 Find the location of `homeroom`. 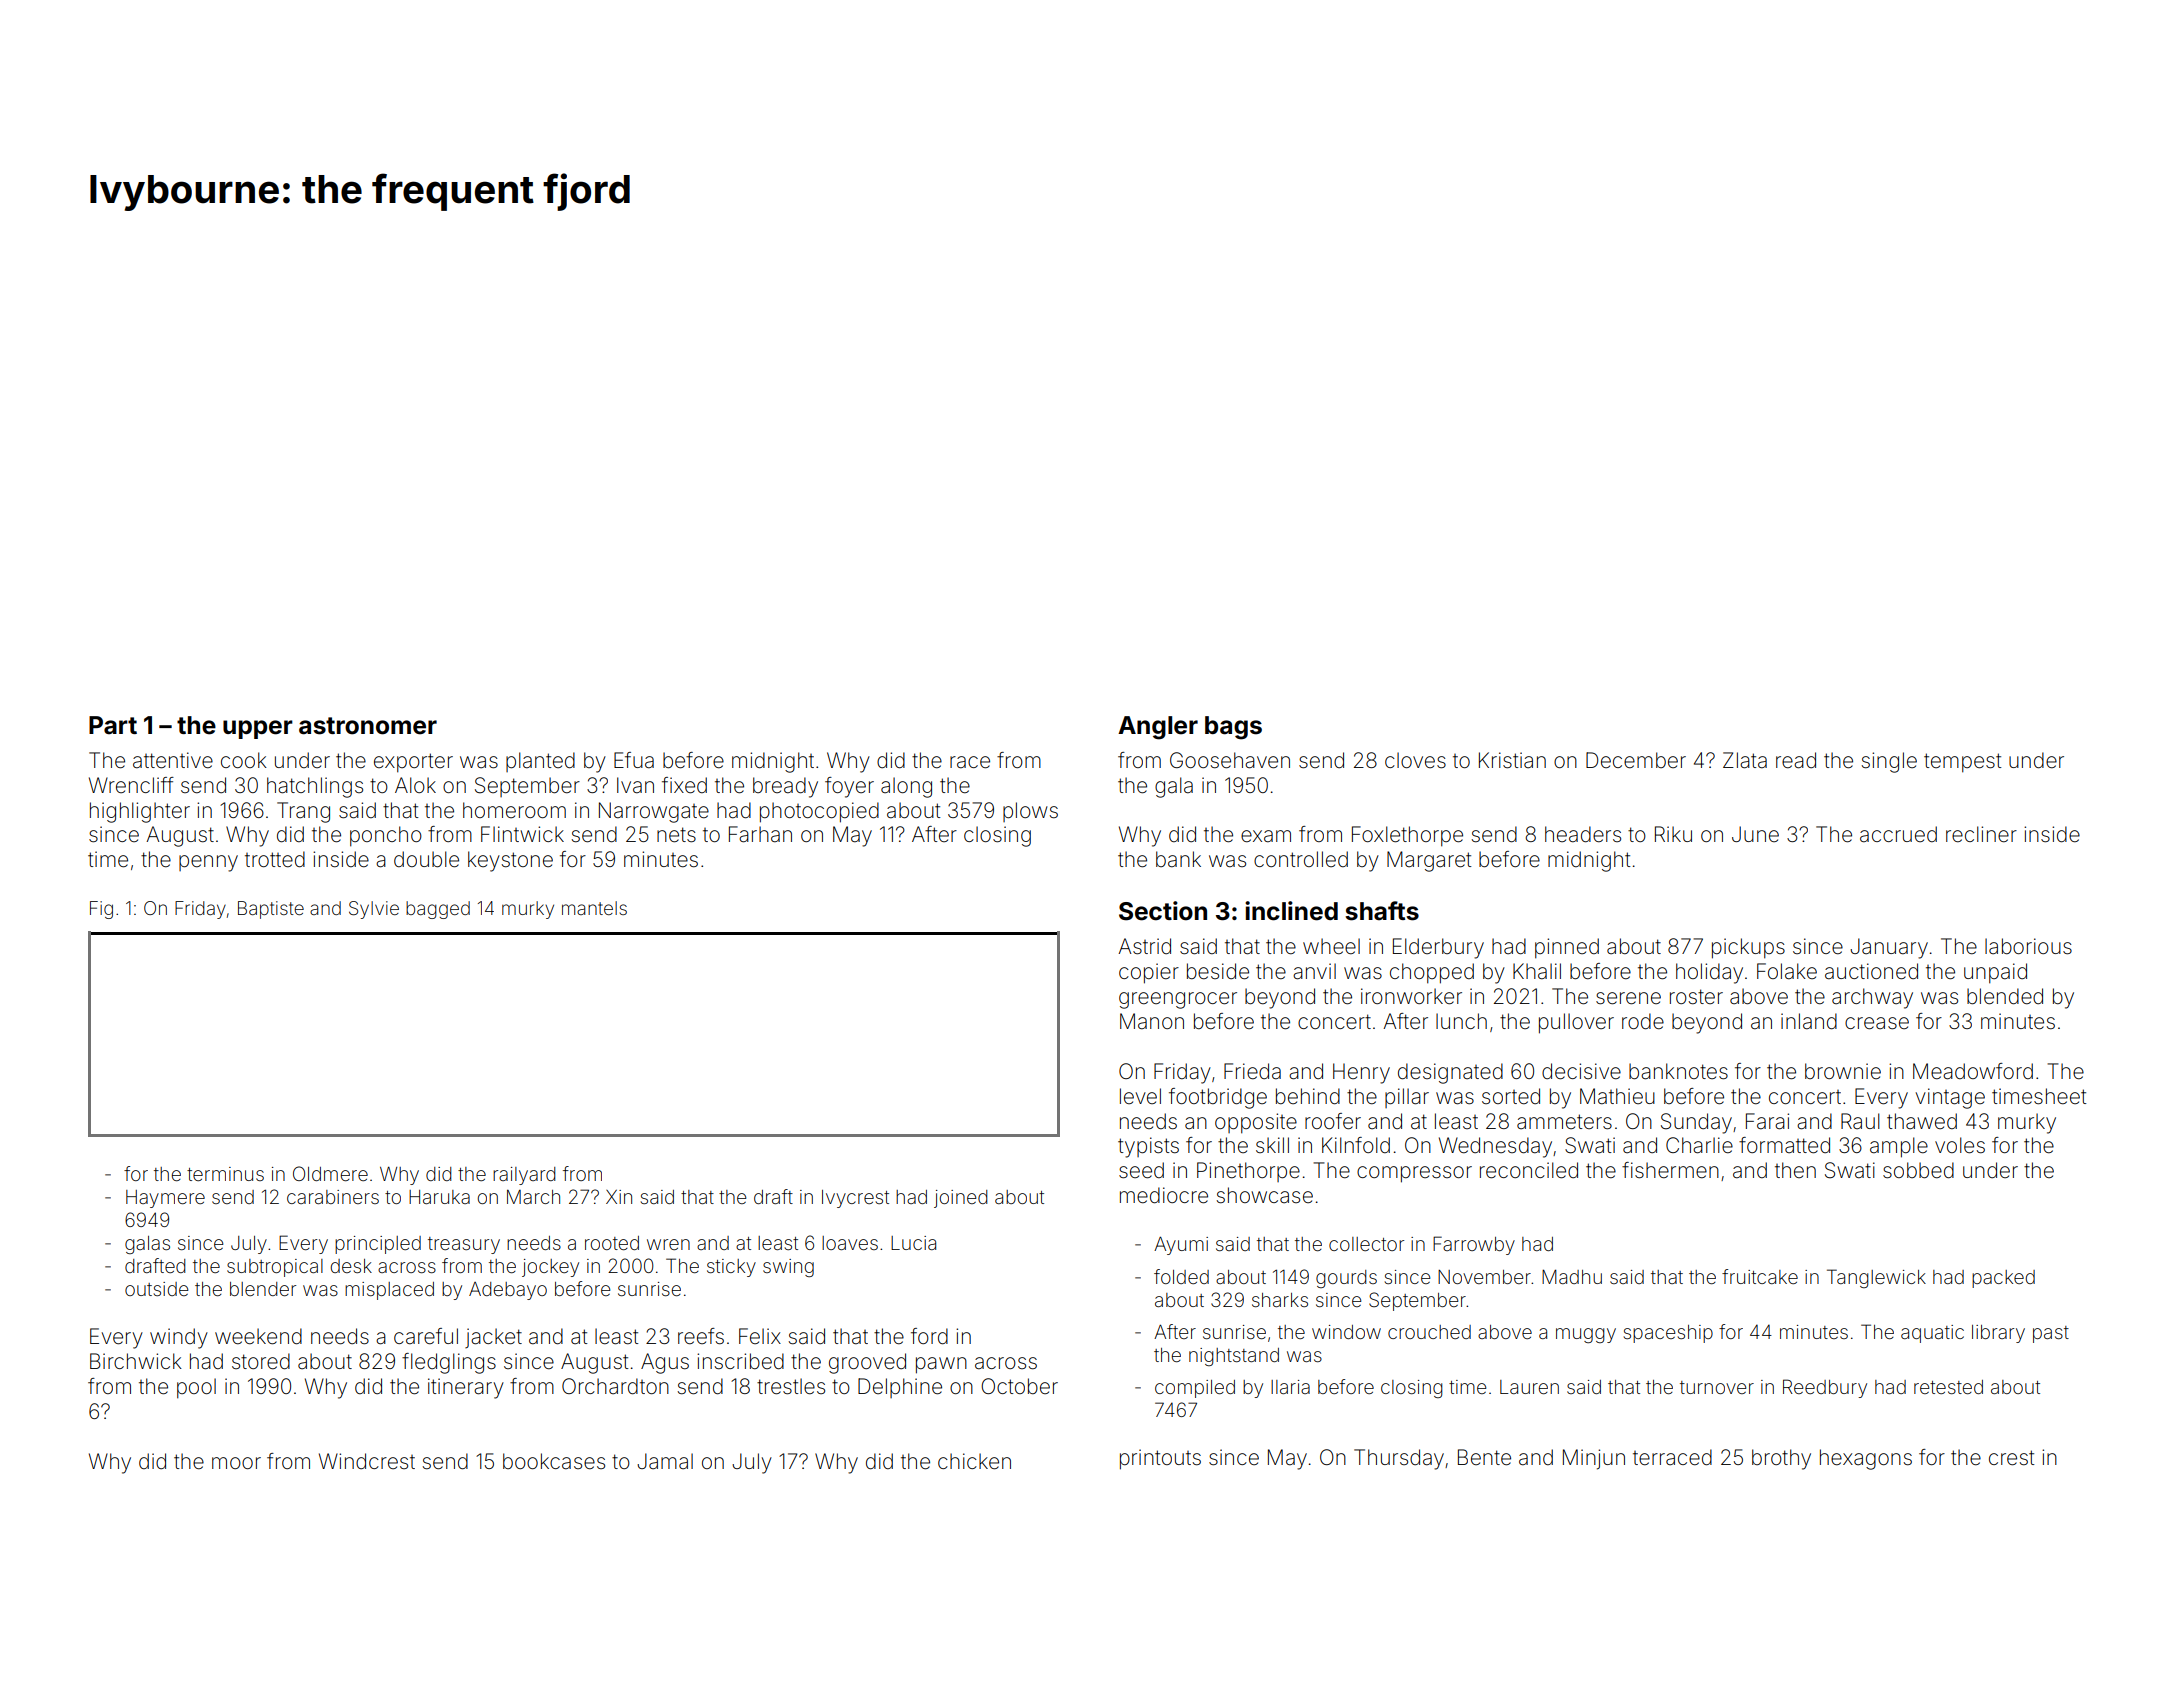

homeroom is located at coordinates (514, 810).
